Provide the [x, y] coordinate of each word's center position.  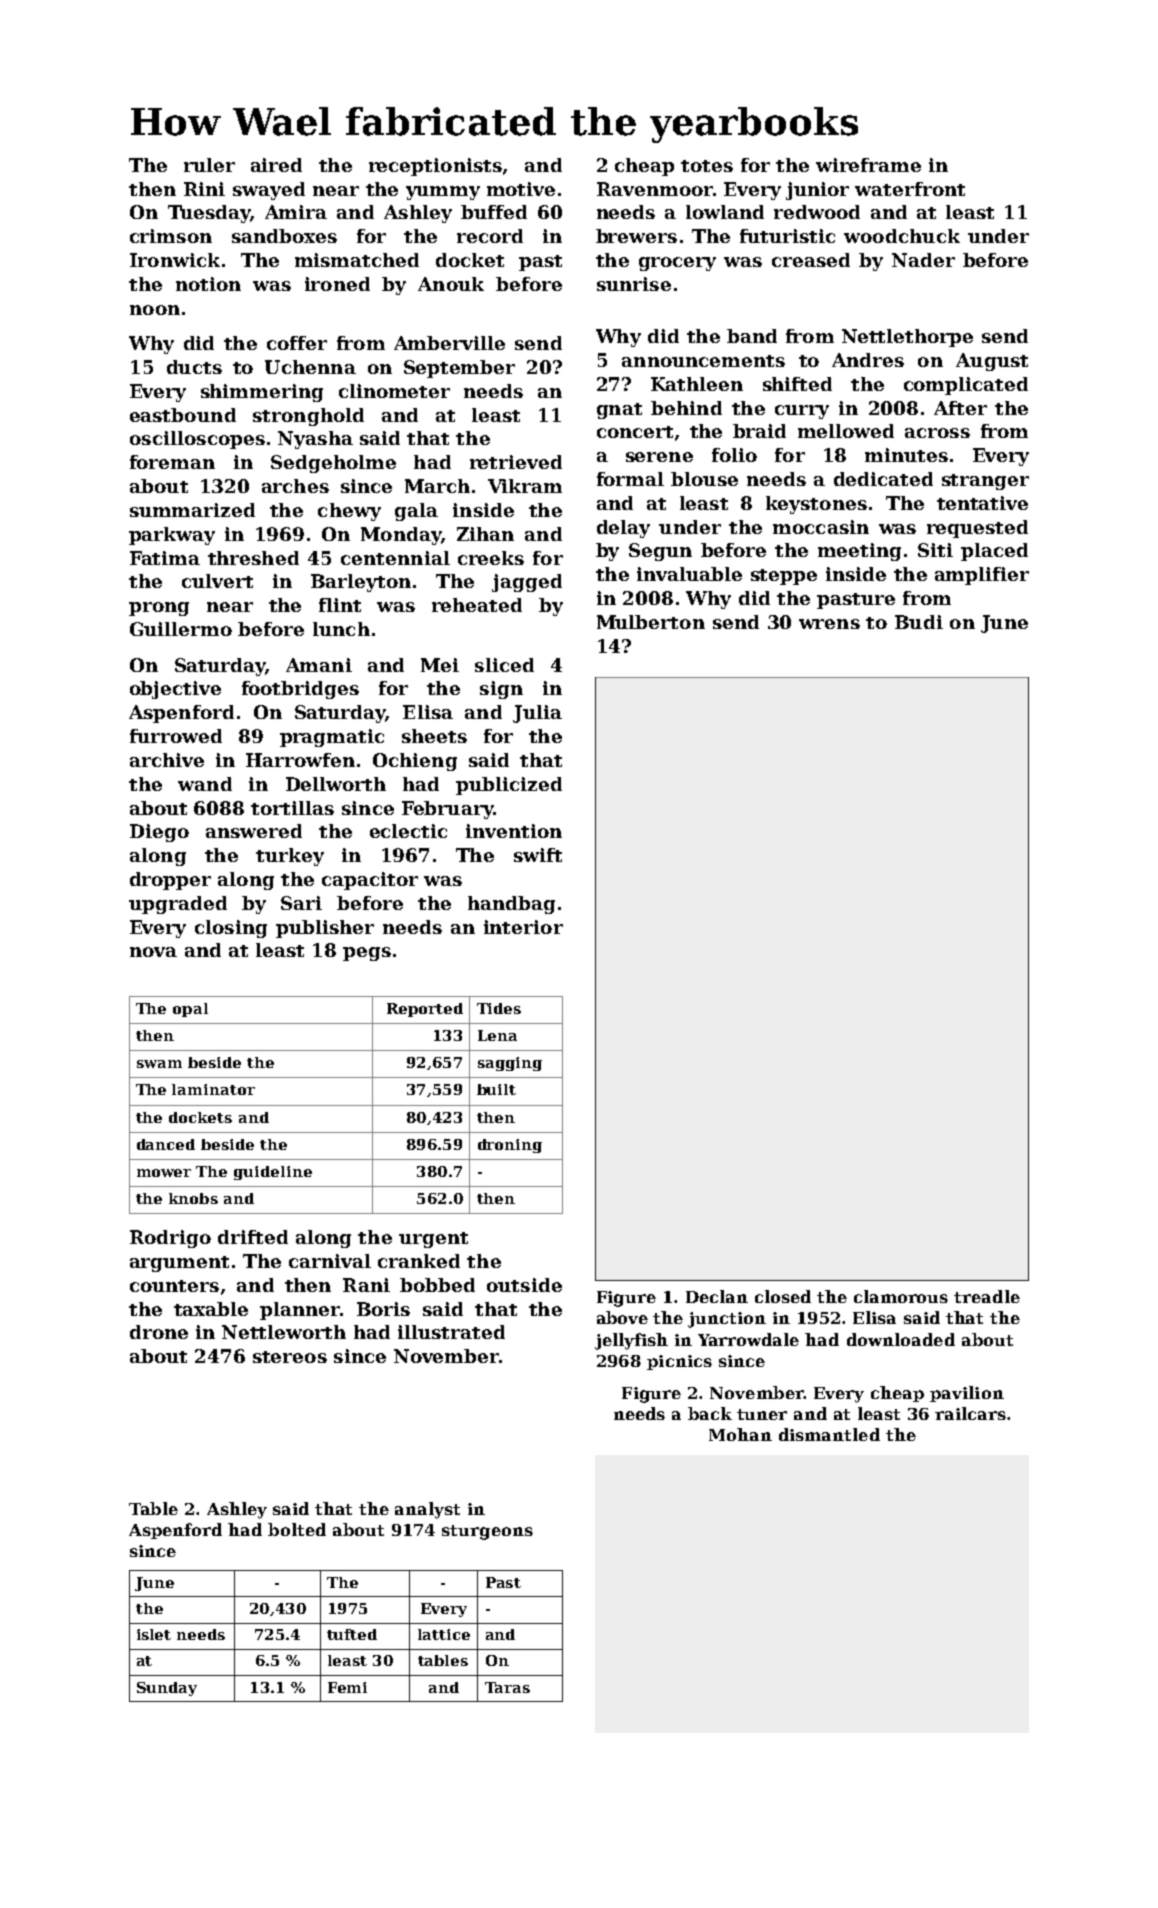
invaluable [689, 574]
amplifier [982, 576]
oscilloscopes [197, 440]
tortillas [292, 808]
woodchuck [902, 236]
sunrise [634, 284]
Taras [507, 1687]
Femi [347, 1687]
